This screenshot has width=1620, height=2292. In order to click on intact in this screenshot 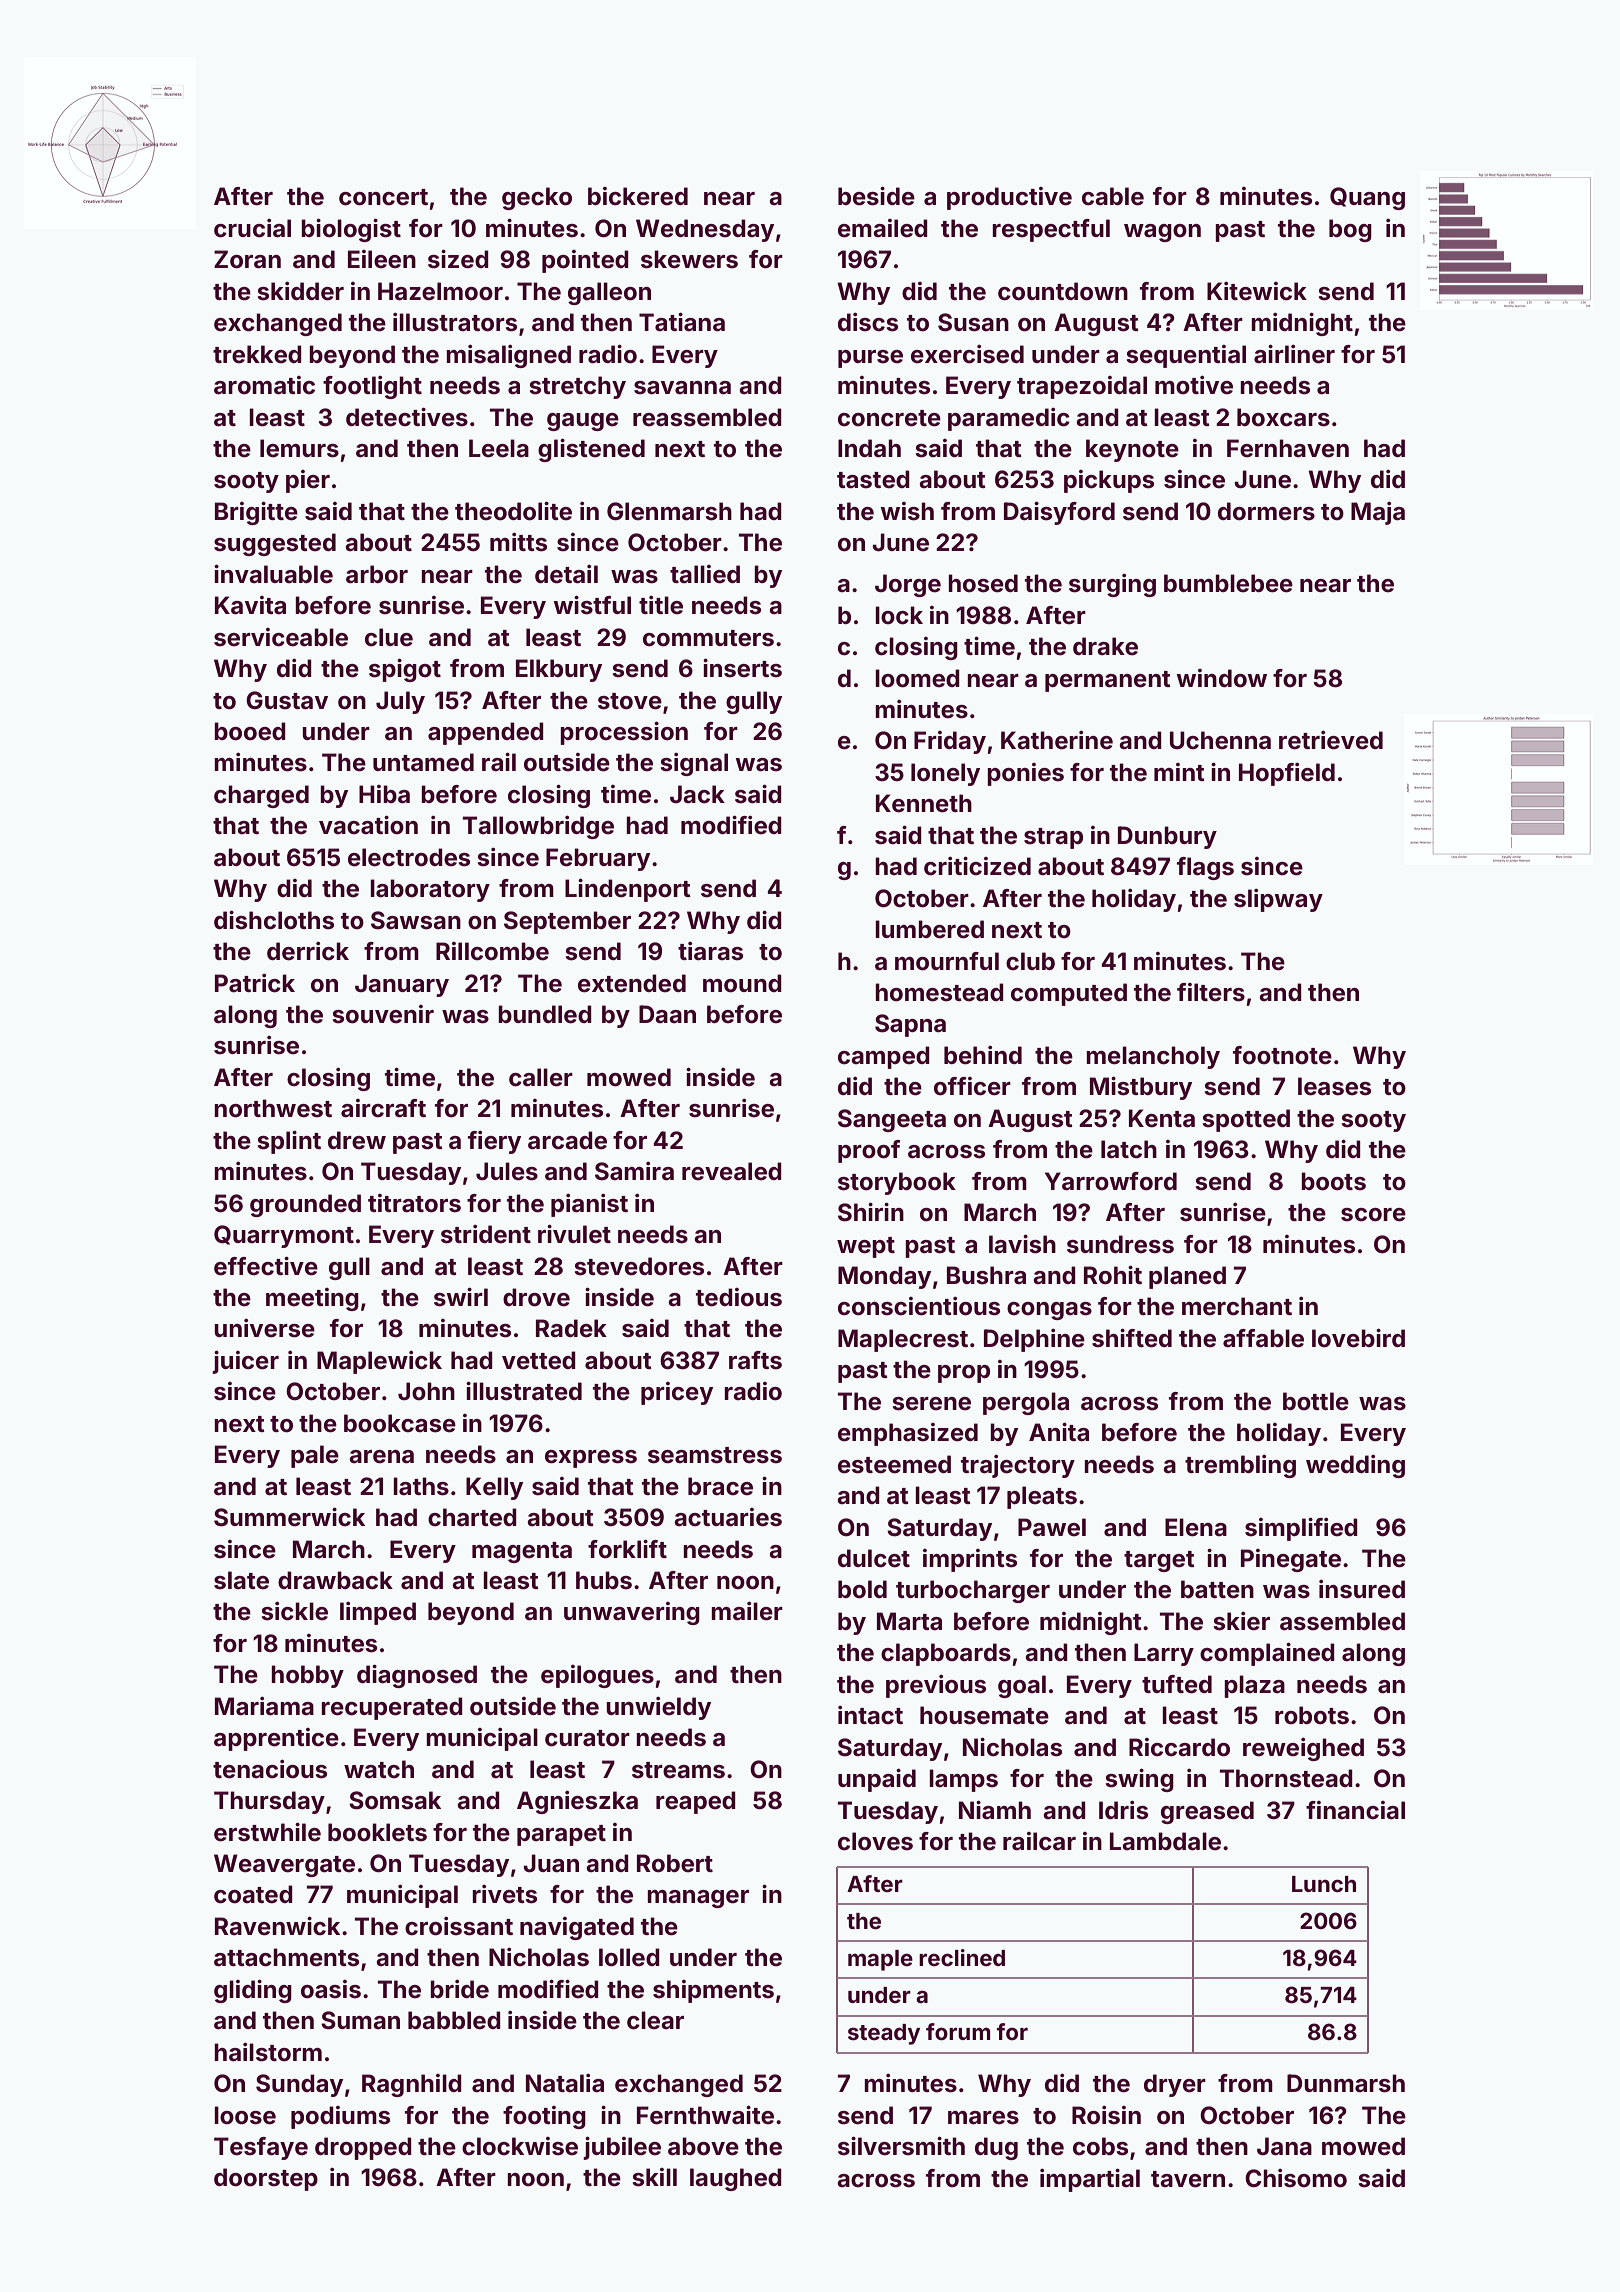, I will do `click(870, 1715)`.
